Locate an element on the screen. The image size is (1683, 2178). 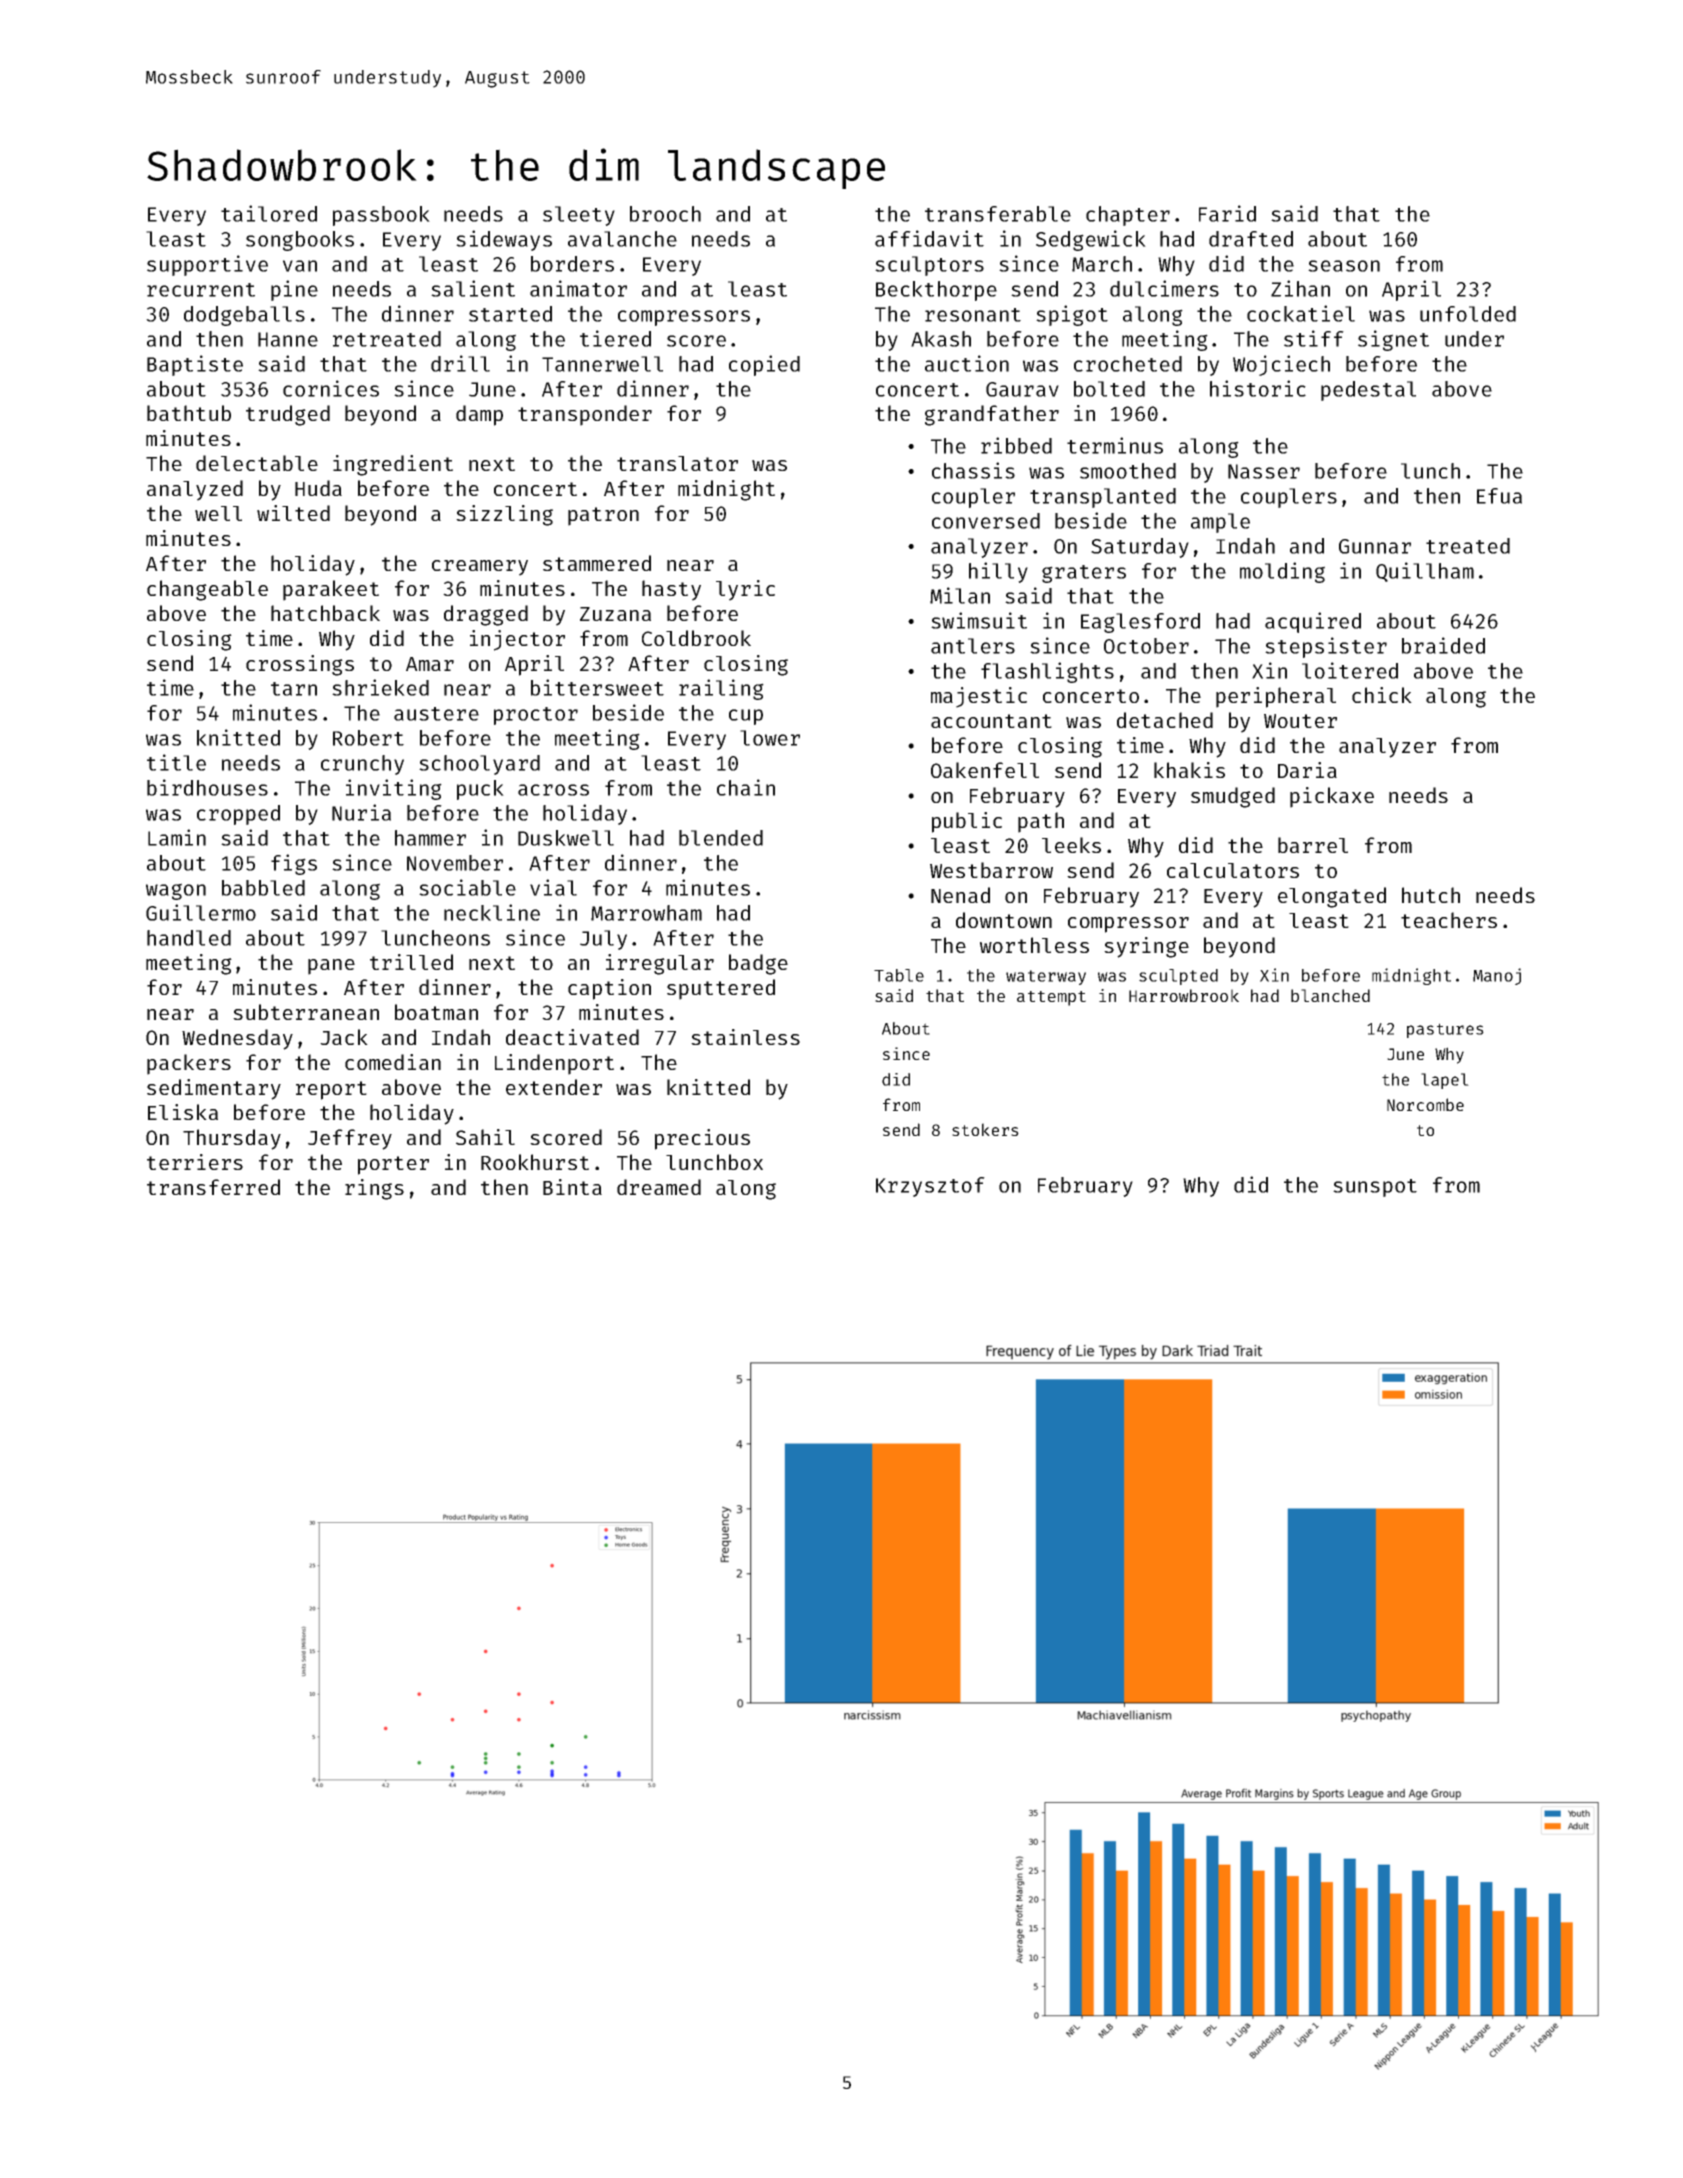
boatman is located at coordinates (436, 1012).
